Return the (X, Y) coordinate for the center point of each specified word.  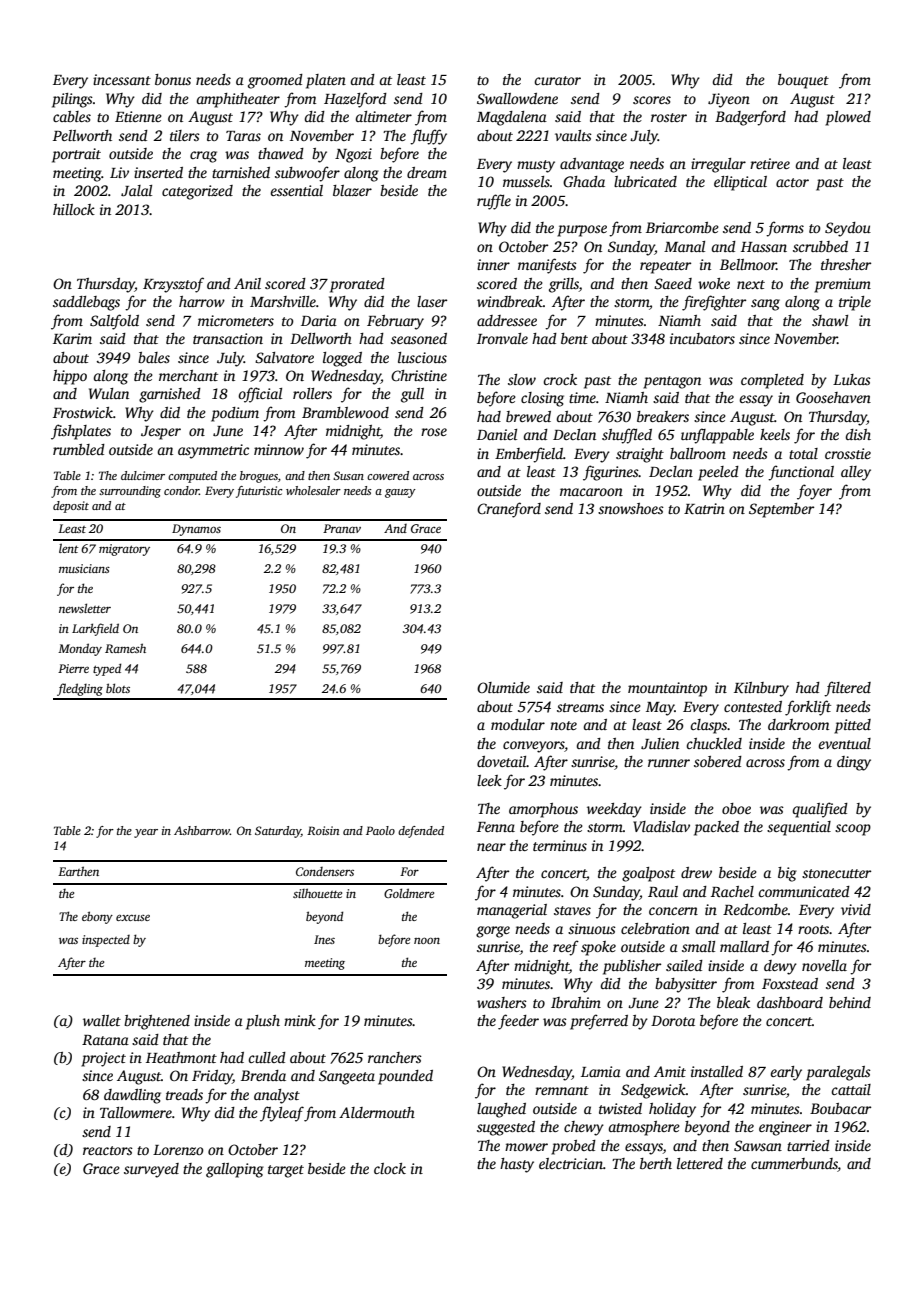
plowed (848, 118)
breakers (663, 416)
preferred (599, 1022)
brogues (259, 477)
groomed (275, 81)
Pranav (342, 528)
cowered (388, 475)
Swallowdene (517, 98)
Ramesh (125, 648)
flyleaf (282, 1114)
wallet (102, 1020)
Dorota (673, 1021)
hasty (517, 1165)
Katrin (704, 508)
